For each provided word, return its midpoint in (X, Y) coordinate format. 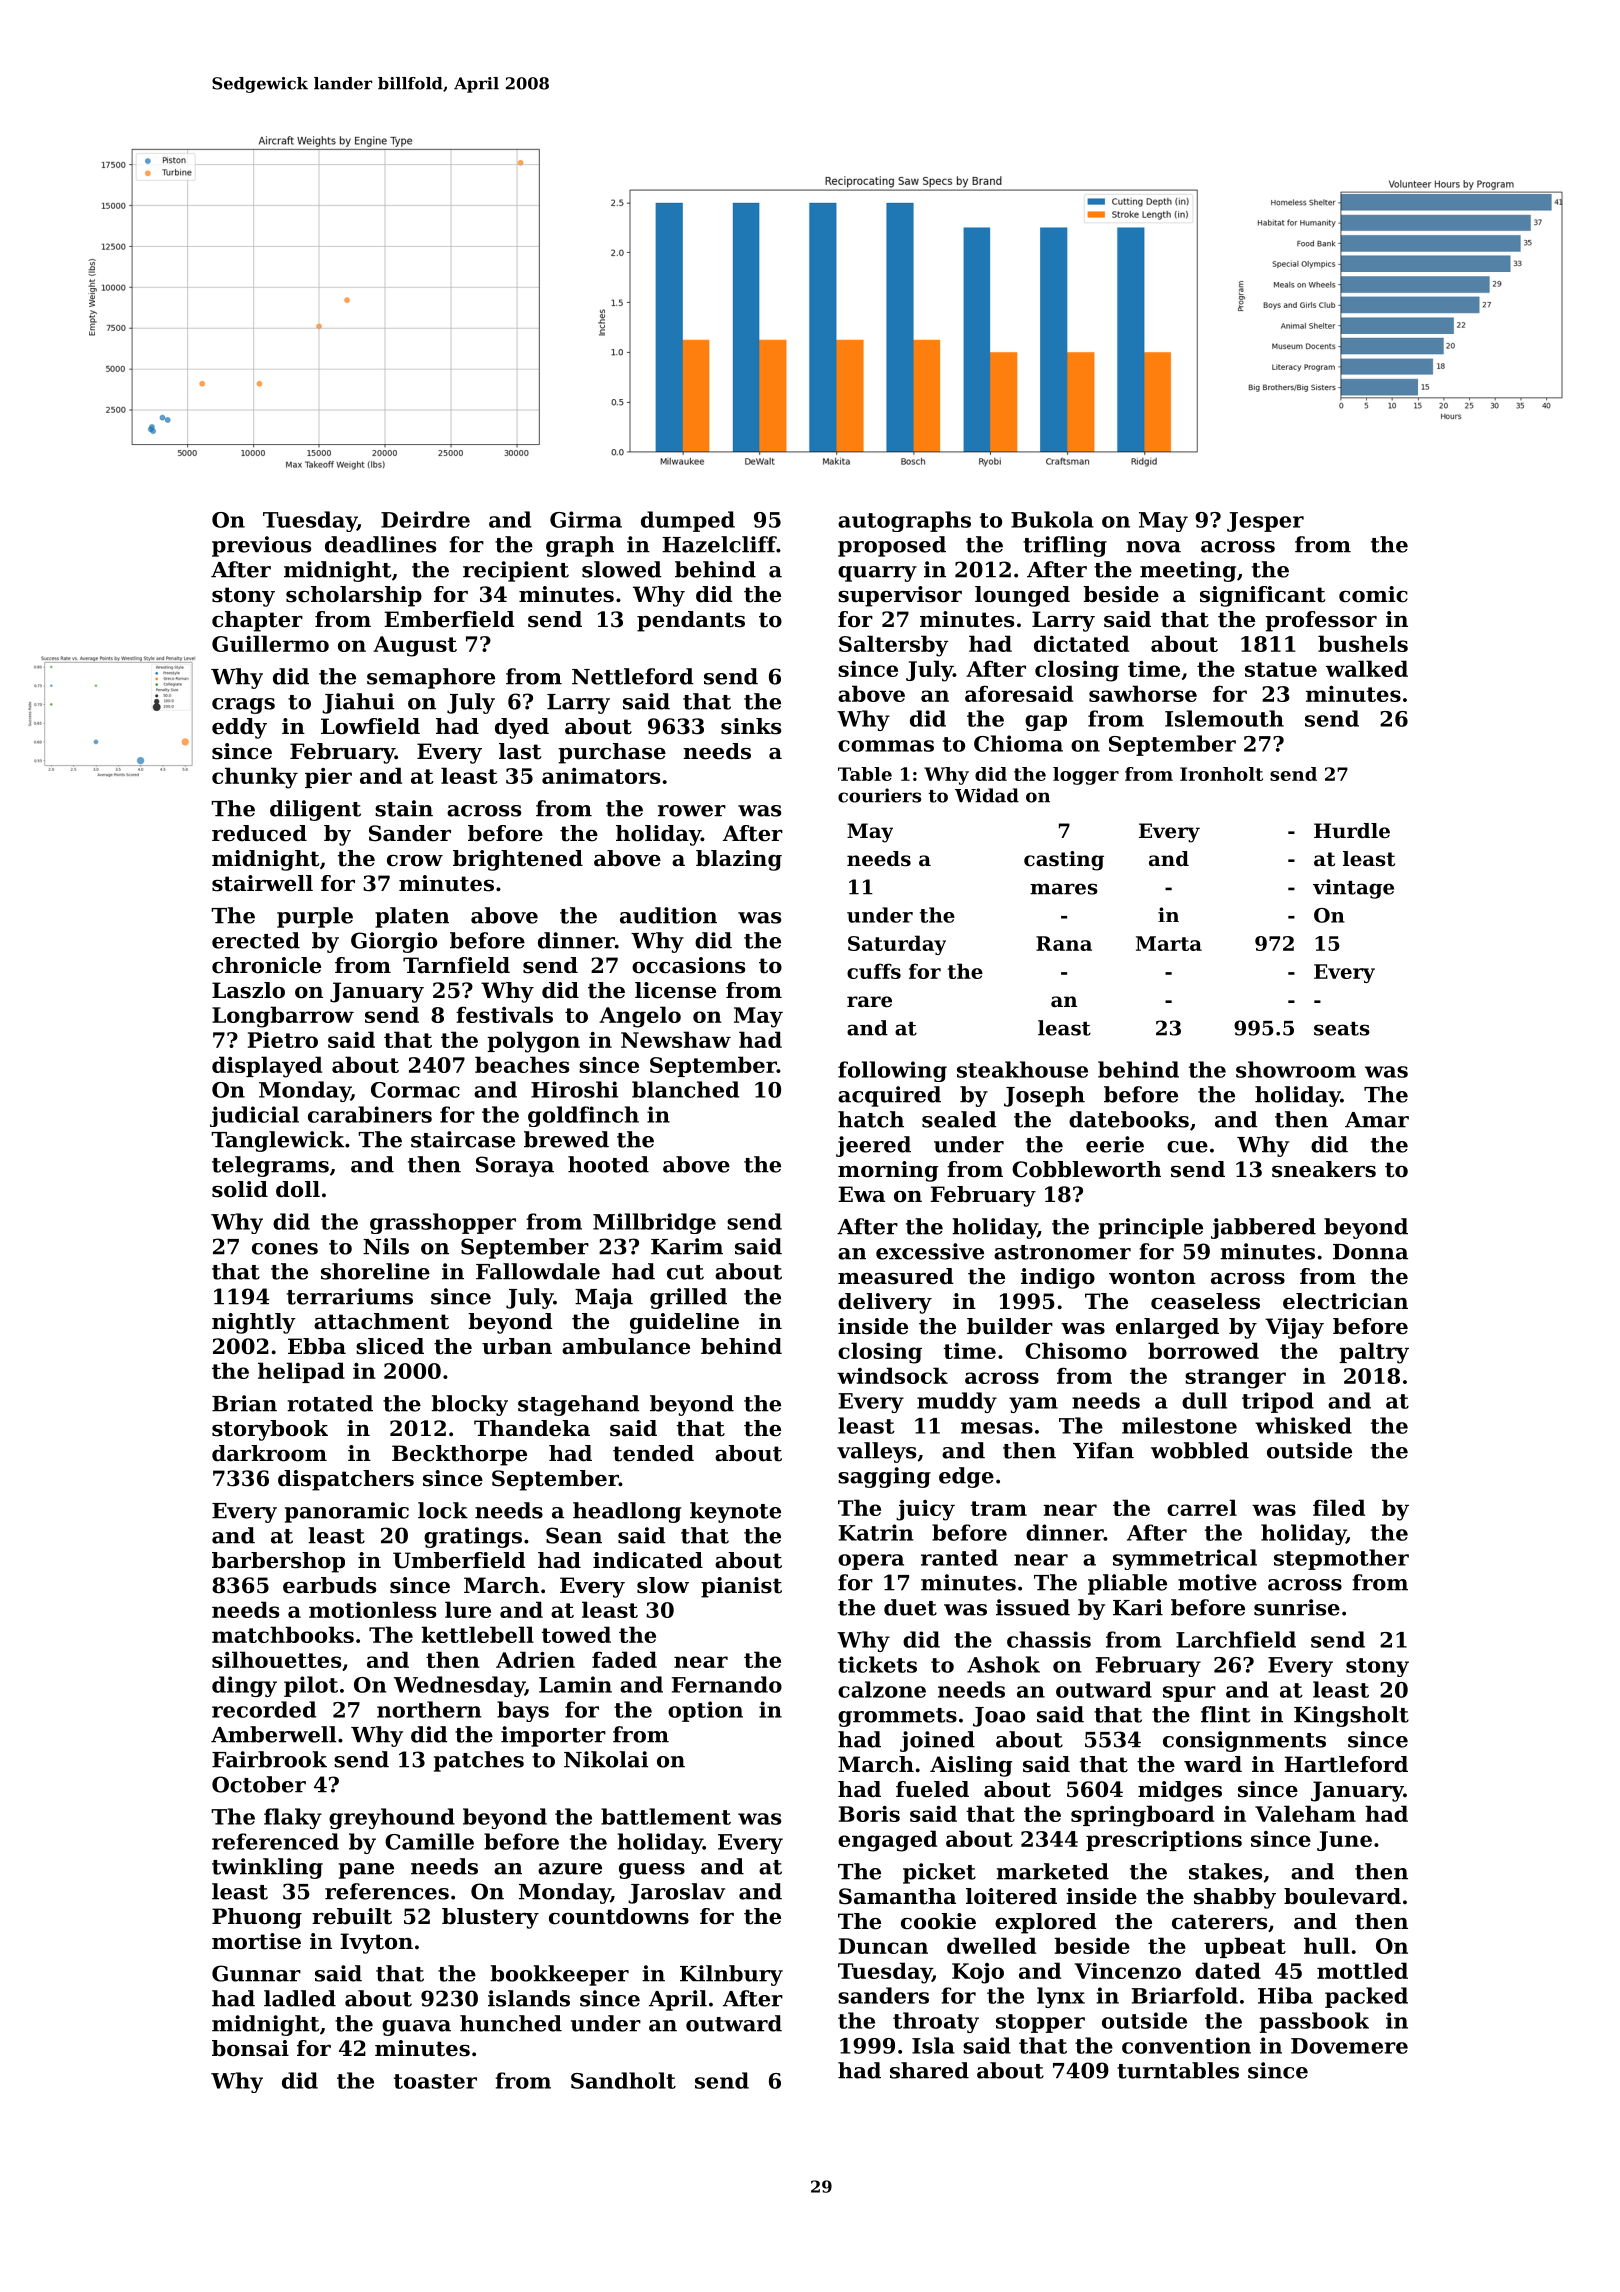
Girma (586, 519)
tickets (877, 1664)
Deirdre (425, 519)
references (387, 1891)
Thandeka (532, 1428)
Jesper (1265, 522)
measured (896, 1276)
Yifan (1103, 1450)
